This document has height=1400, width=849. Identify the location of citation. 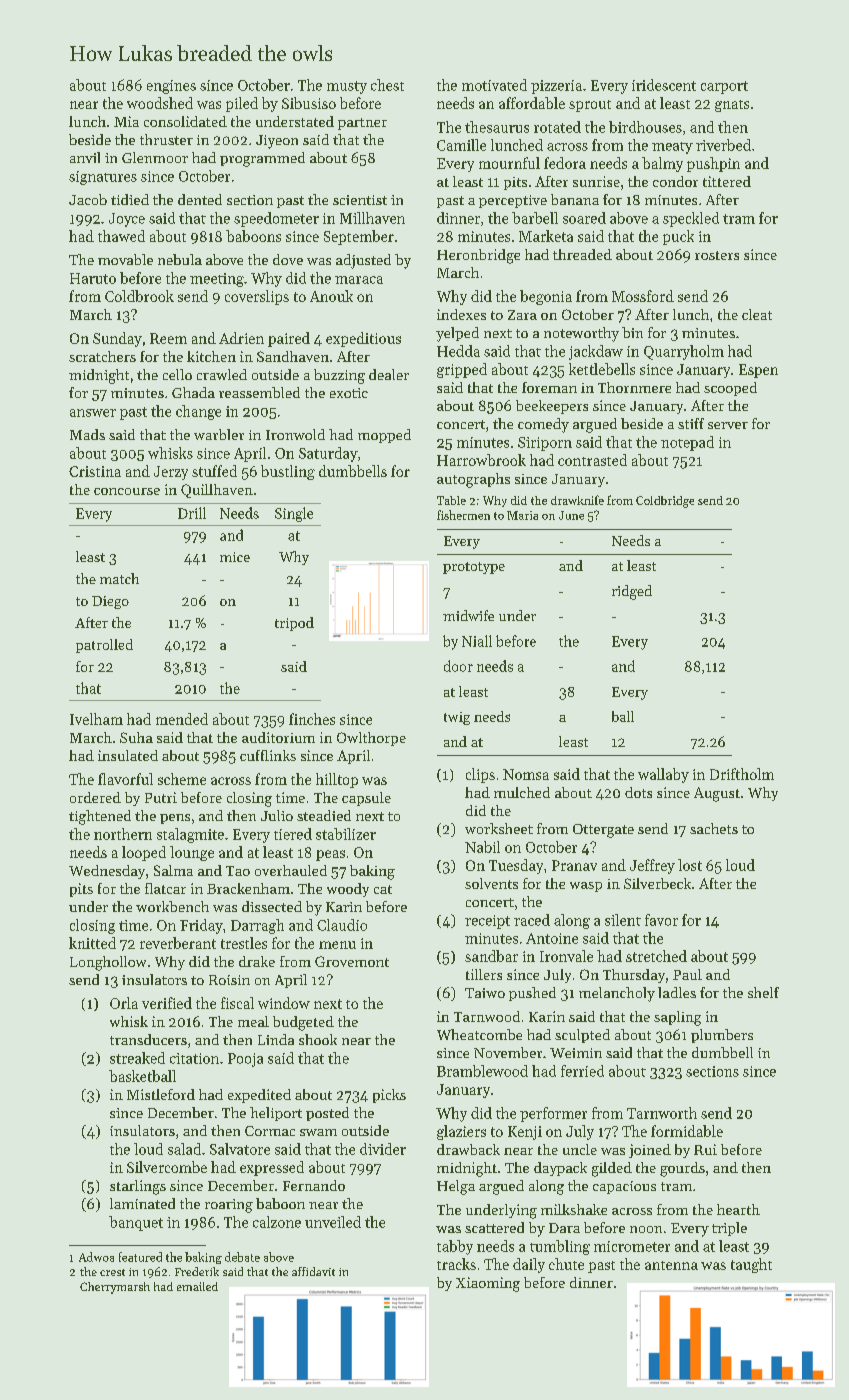
(194, 1058).
